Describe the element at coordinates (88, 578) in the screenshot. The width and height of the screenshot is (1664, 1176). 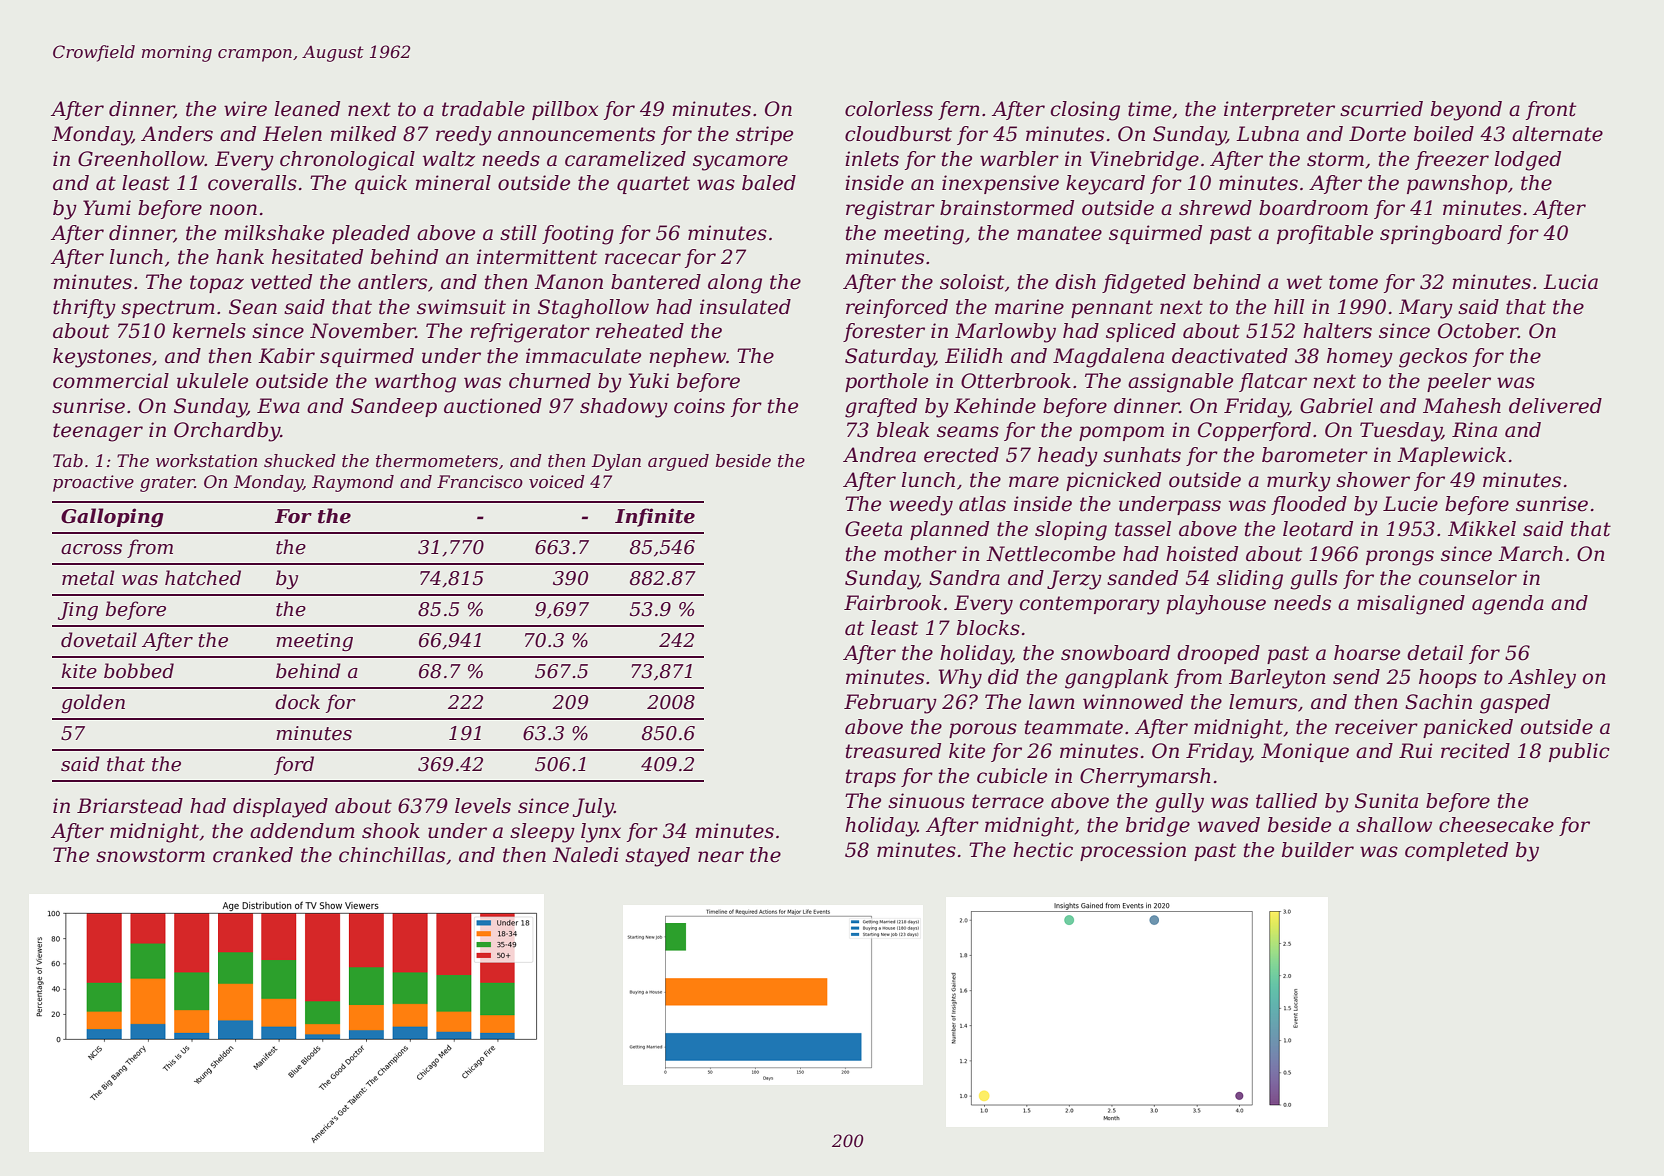
I see `metal` at that location.
